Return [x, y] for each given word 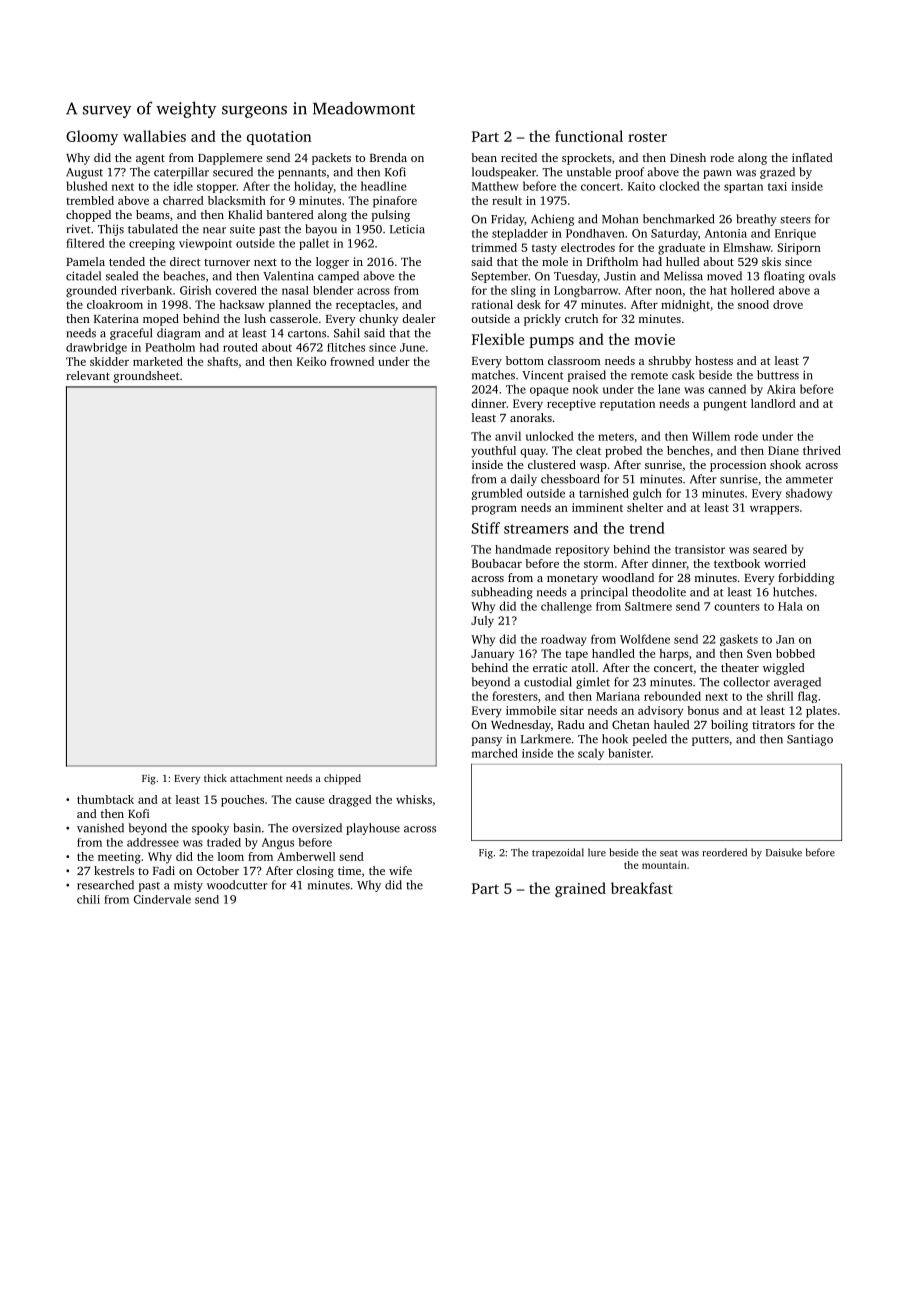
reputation [627, 405]
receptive [571, 405]
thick [215, 778]
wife [400, 870]
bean [484, 157]
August [84, 173]
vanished [100, 828]
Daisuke [784, 852]
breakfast [642, 888]
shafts [222, 361]
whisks [414, 799]
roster [647, 137]
